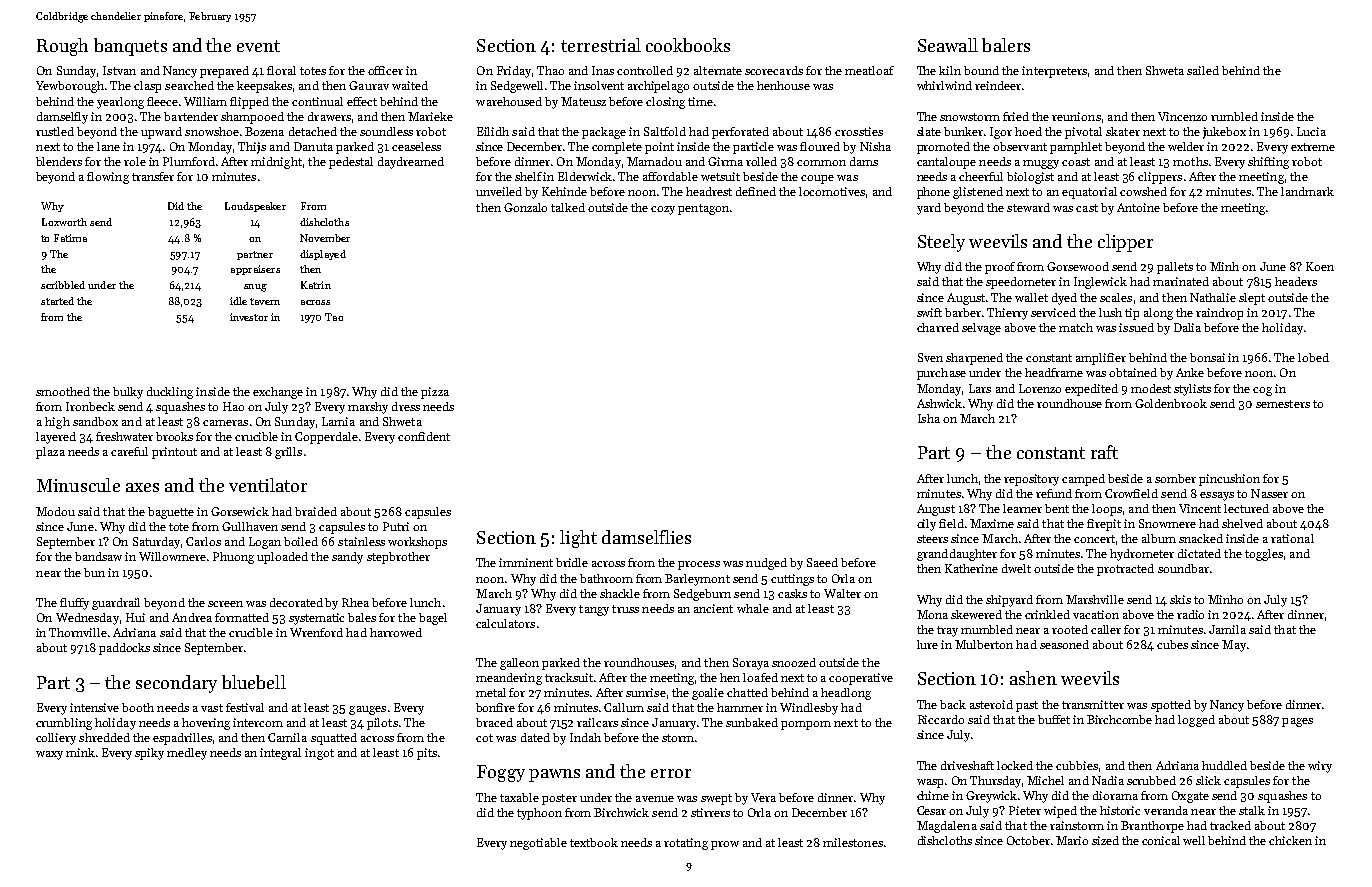 This document has width=1372, height=887. What do you see at coordinates (670, 176) in the document?
I see `affordable` at bounding box center [670, 176].
